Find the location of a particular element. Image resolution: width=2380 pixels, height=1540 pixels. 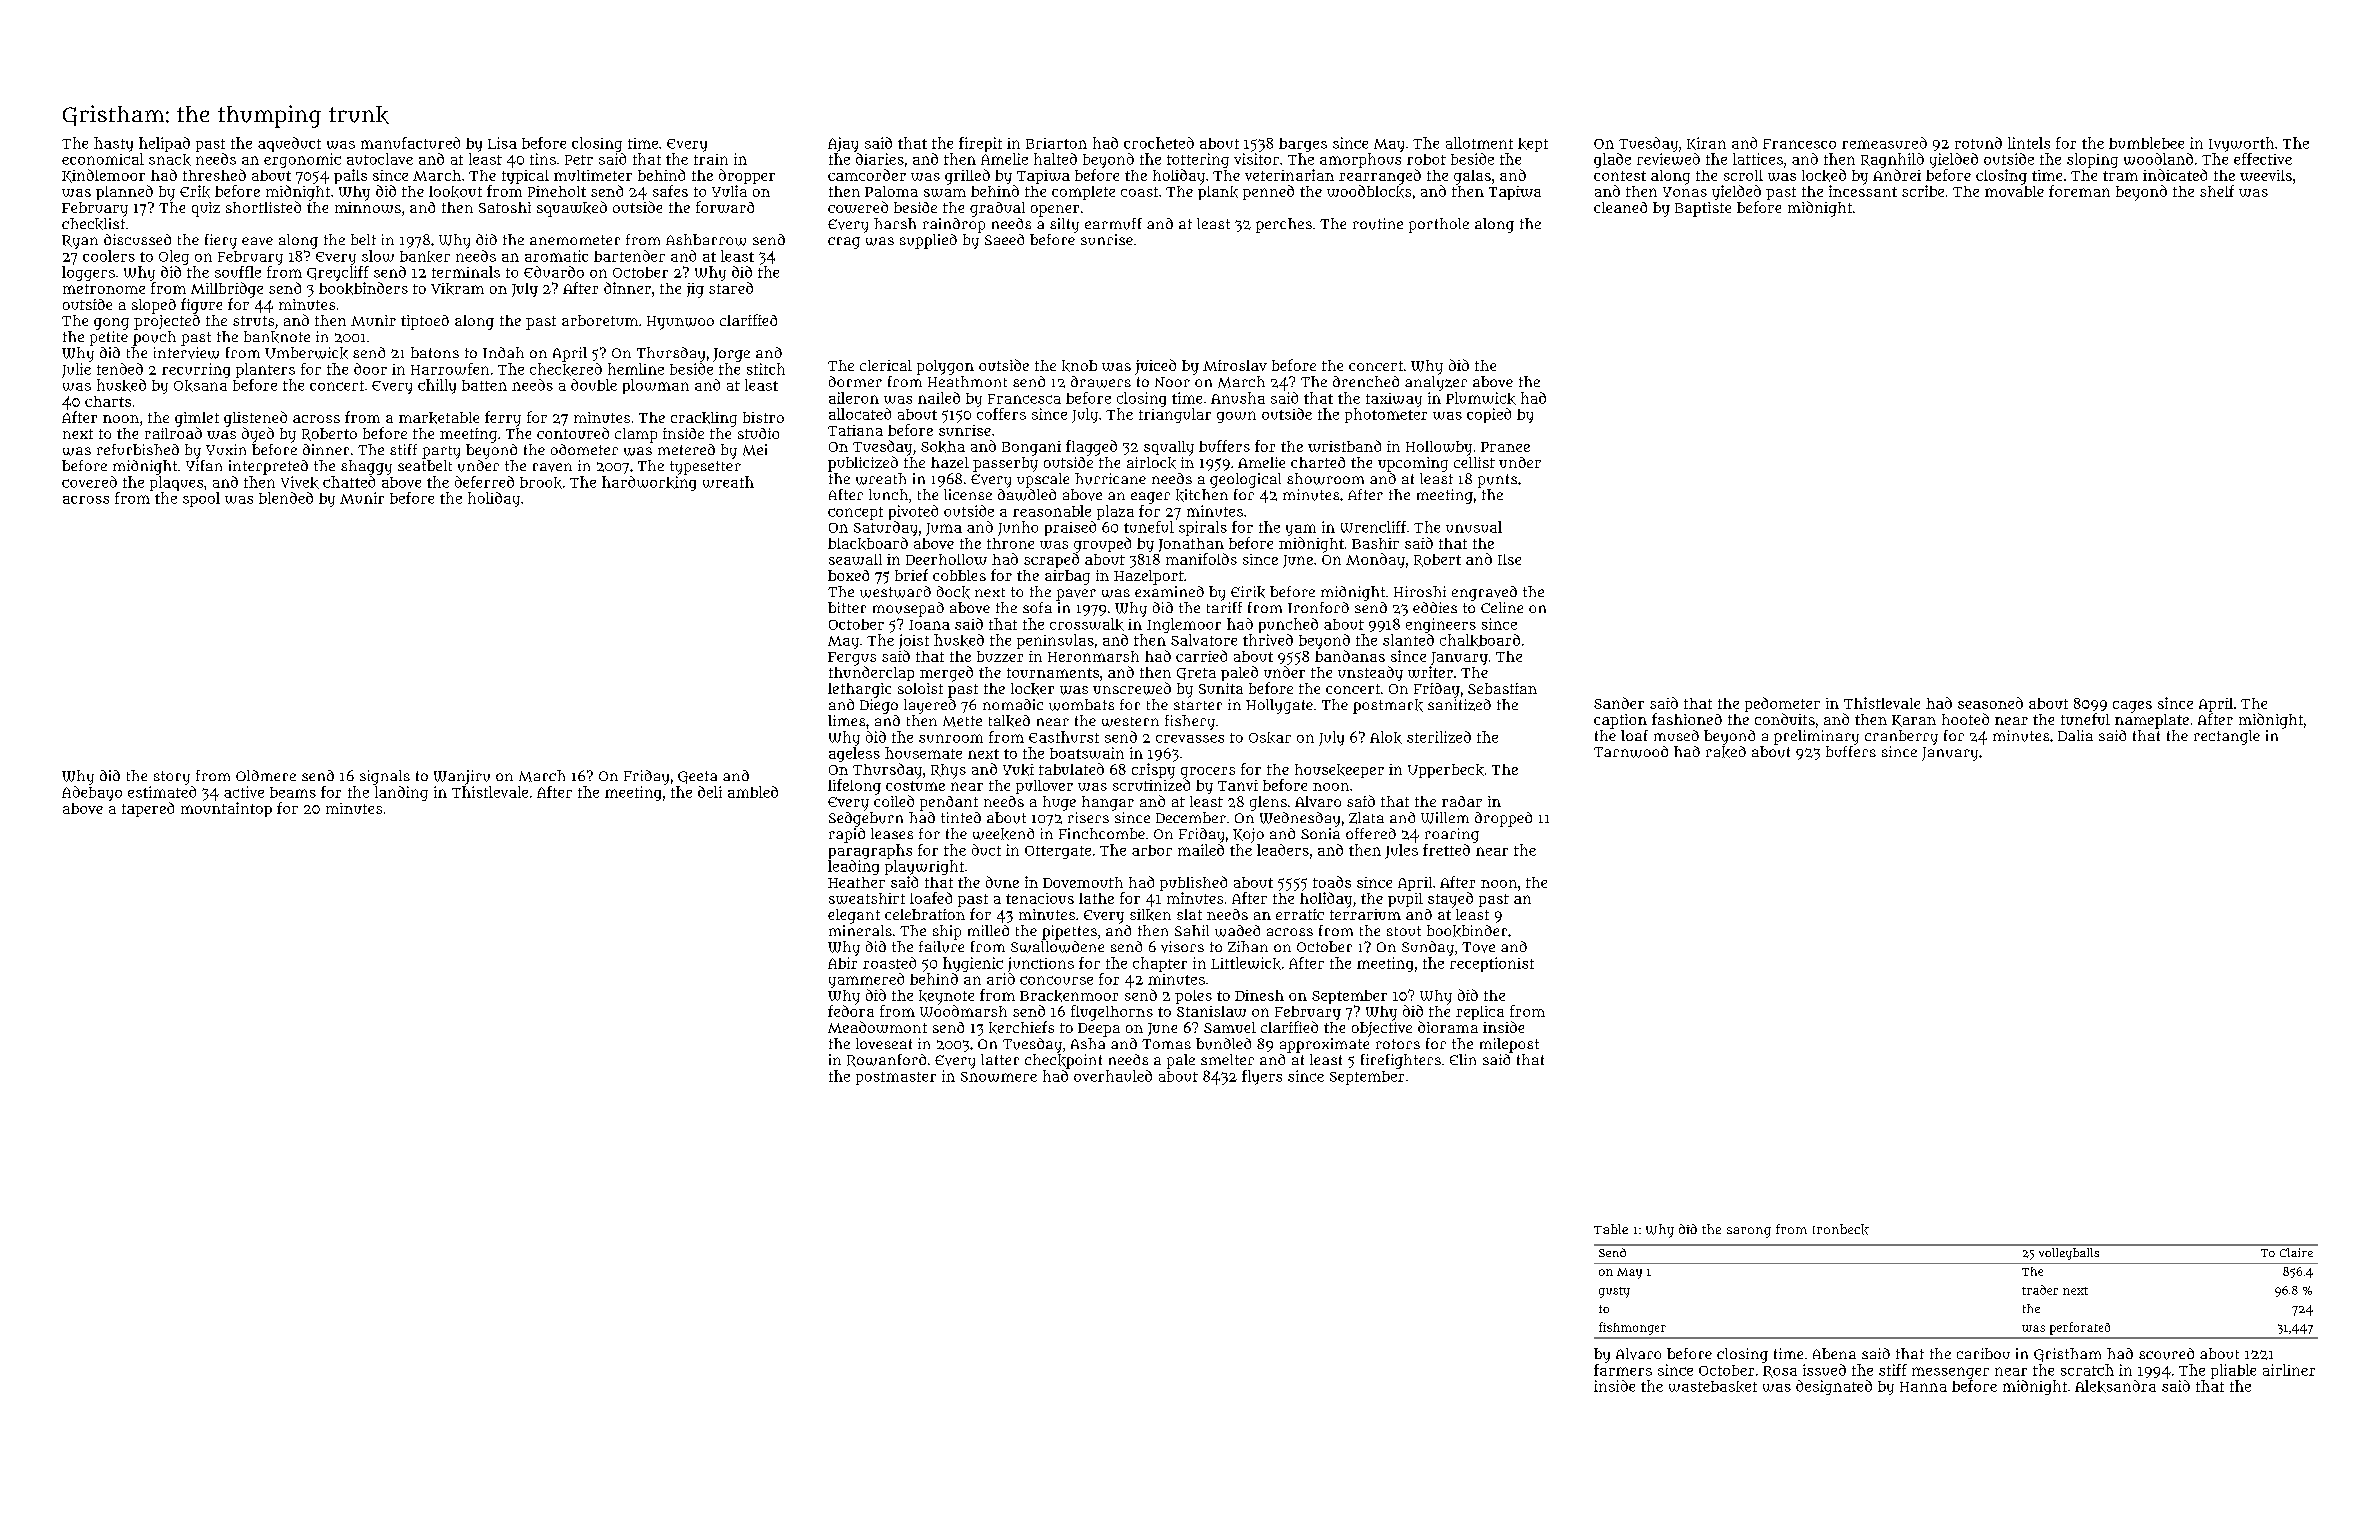

porthole is located at coordinates (1439, 225).
